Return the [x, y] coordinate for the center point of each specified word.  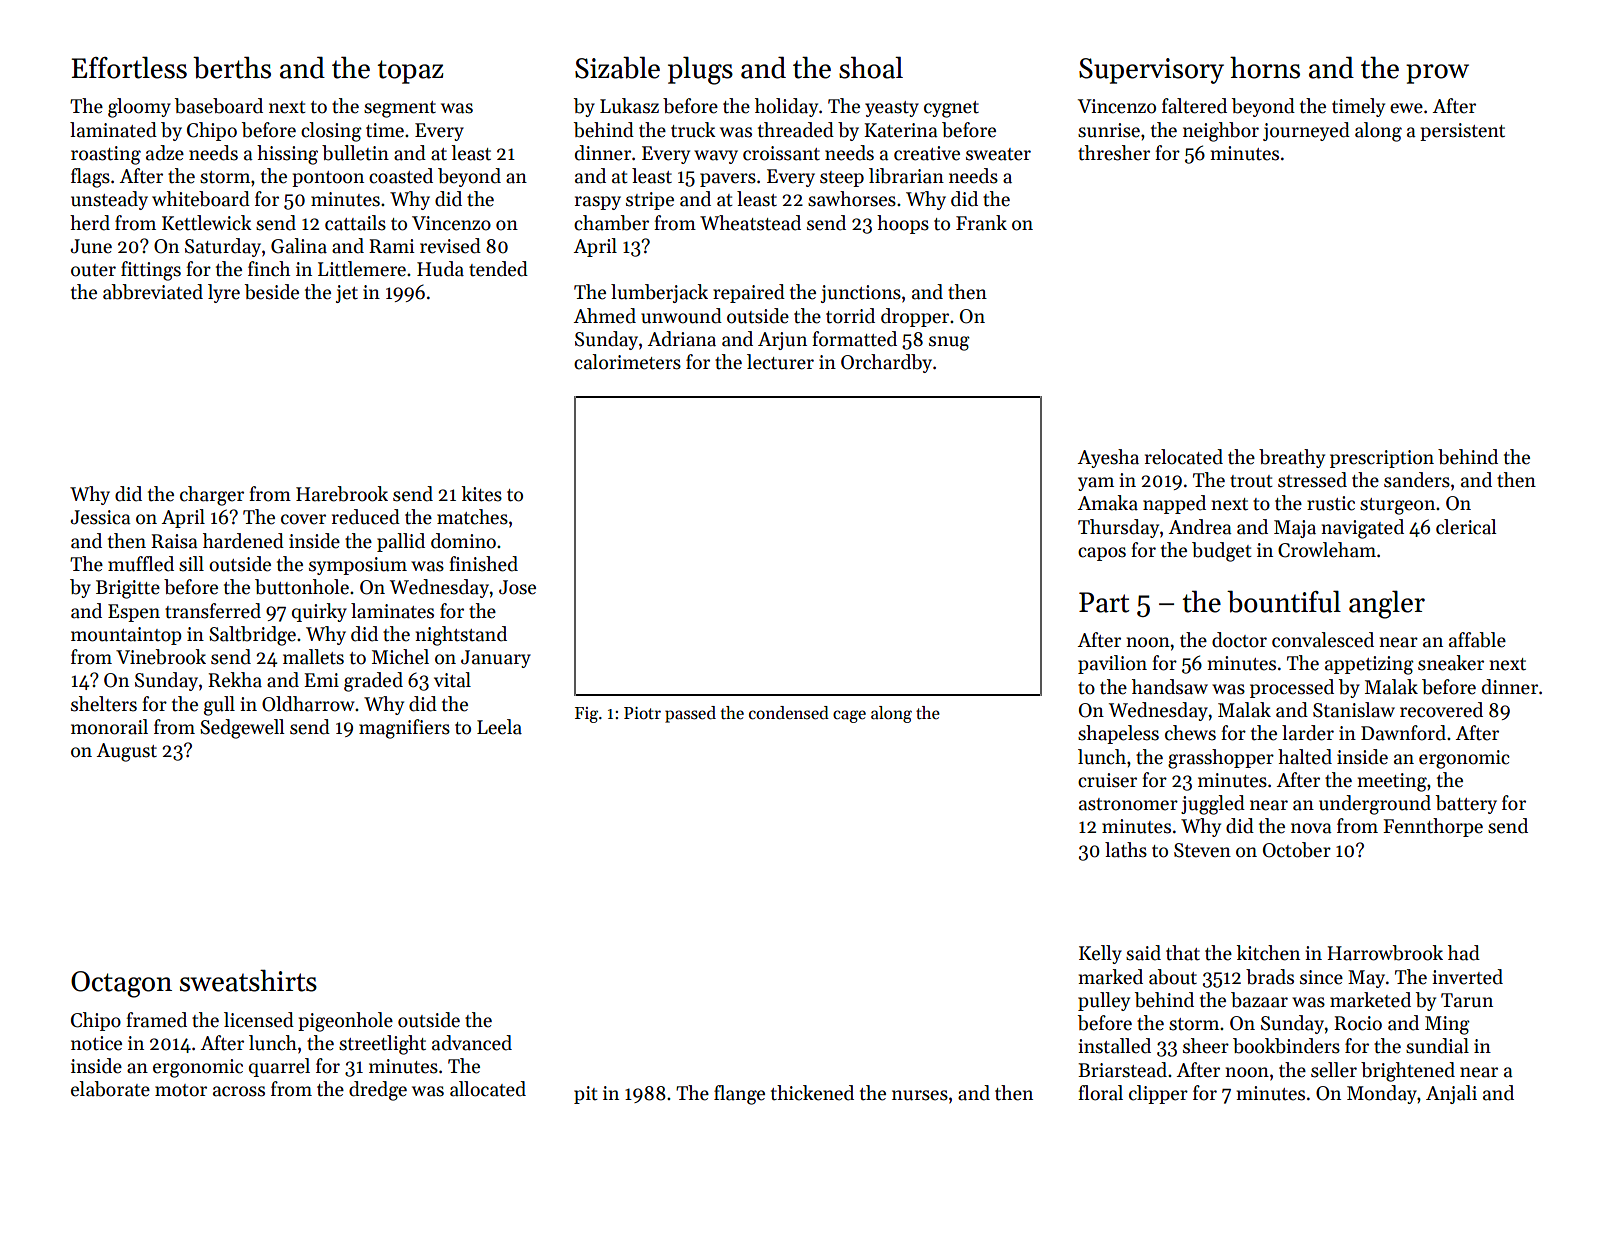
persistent [1462, 132]
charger [212, 496]
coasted [401, 176]
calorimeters [627, 362]
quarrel [279, 1067]
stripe [650, 201]
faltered [1194, 106]
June [91, 246]
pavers [728, 180]
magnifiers [404, 729]
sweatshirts [248, 980]
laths [1126, 850]
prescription [1382, 459]
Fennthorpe [1433, 827]
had [1464, 953]
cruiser [1107, 780]
